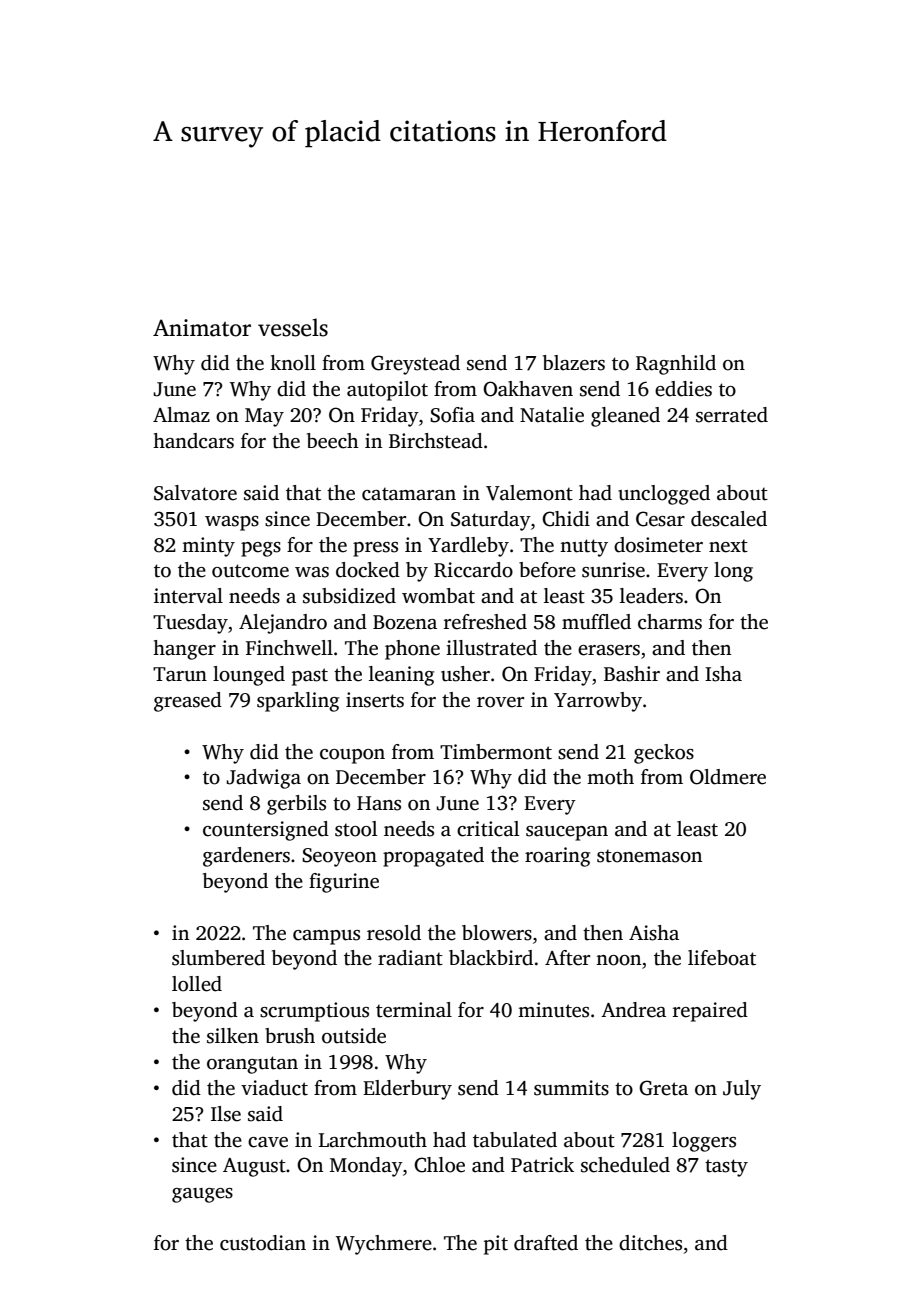  I want to click on Animator, so click(202, 328).
